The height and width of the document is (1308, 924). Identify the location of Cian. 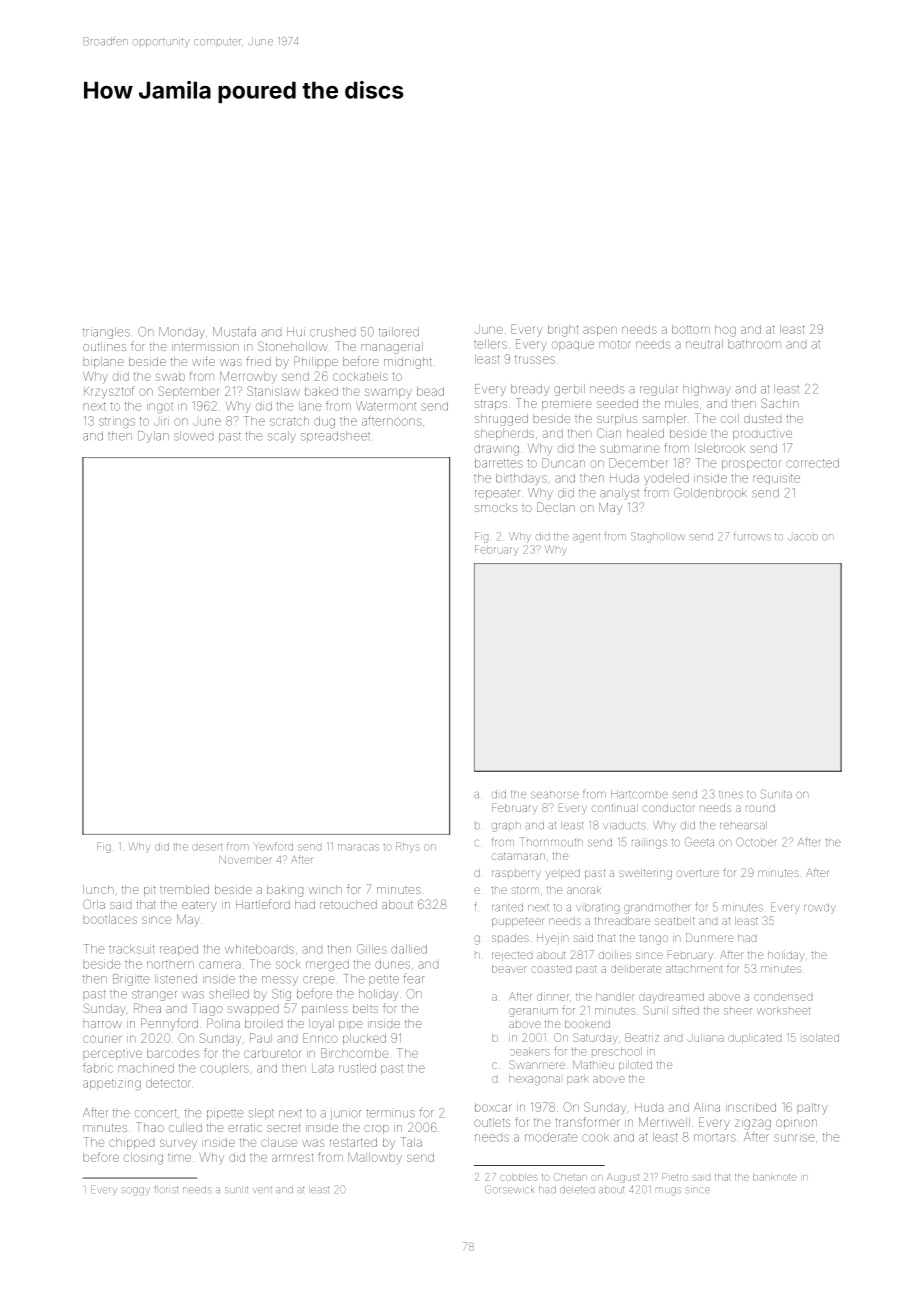
(609, 433).
